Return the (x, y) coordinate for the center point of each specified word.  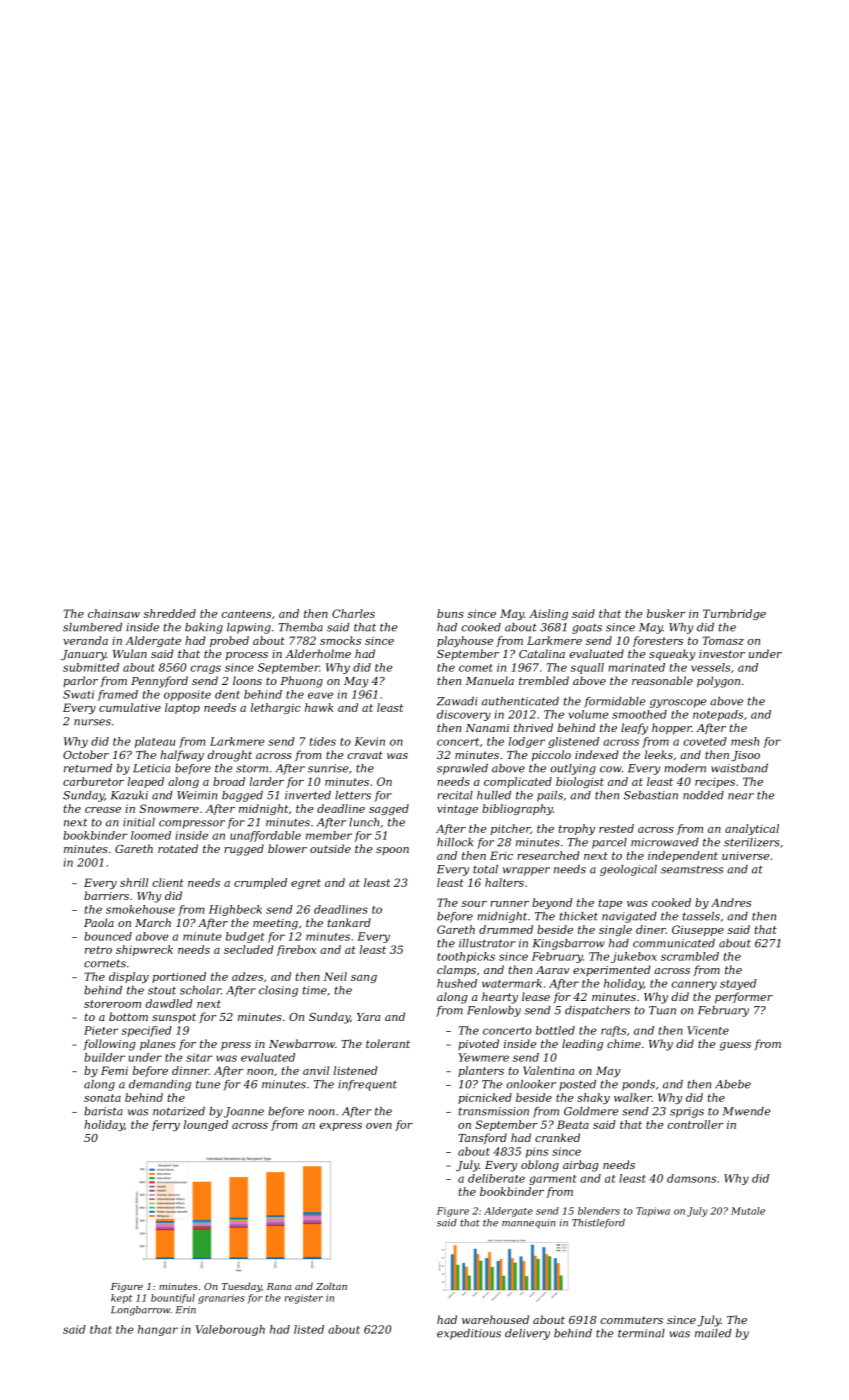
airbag (580, 1166)
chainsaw (114, 613)
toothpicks (466, 957)
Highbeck (235, 910)
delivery (527, 1334)
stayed (738, 984)
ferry (166, 1125)
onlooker (531, 1084)
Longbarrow (140, 1311)
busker (666, 613)
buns (450, 613)
